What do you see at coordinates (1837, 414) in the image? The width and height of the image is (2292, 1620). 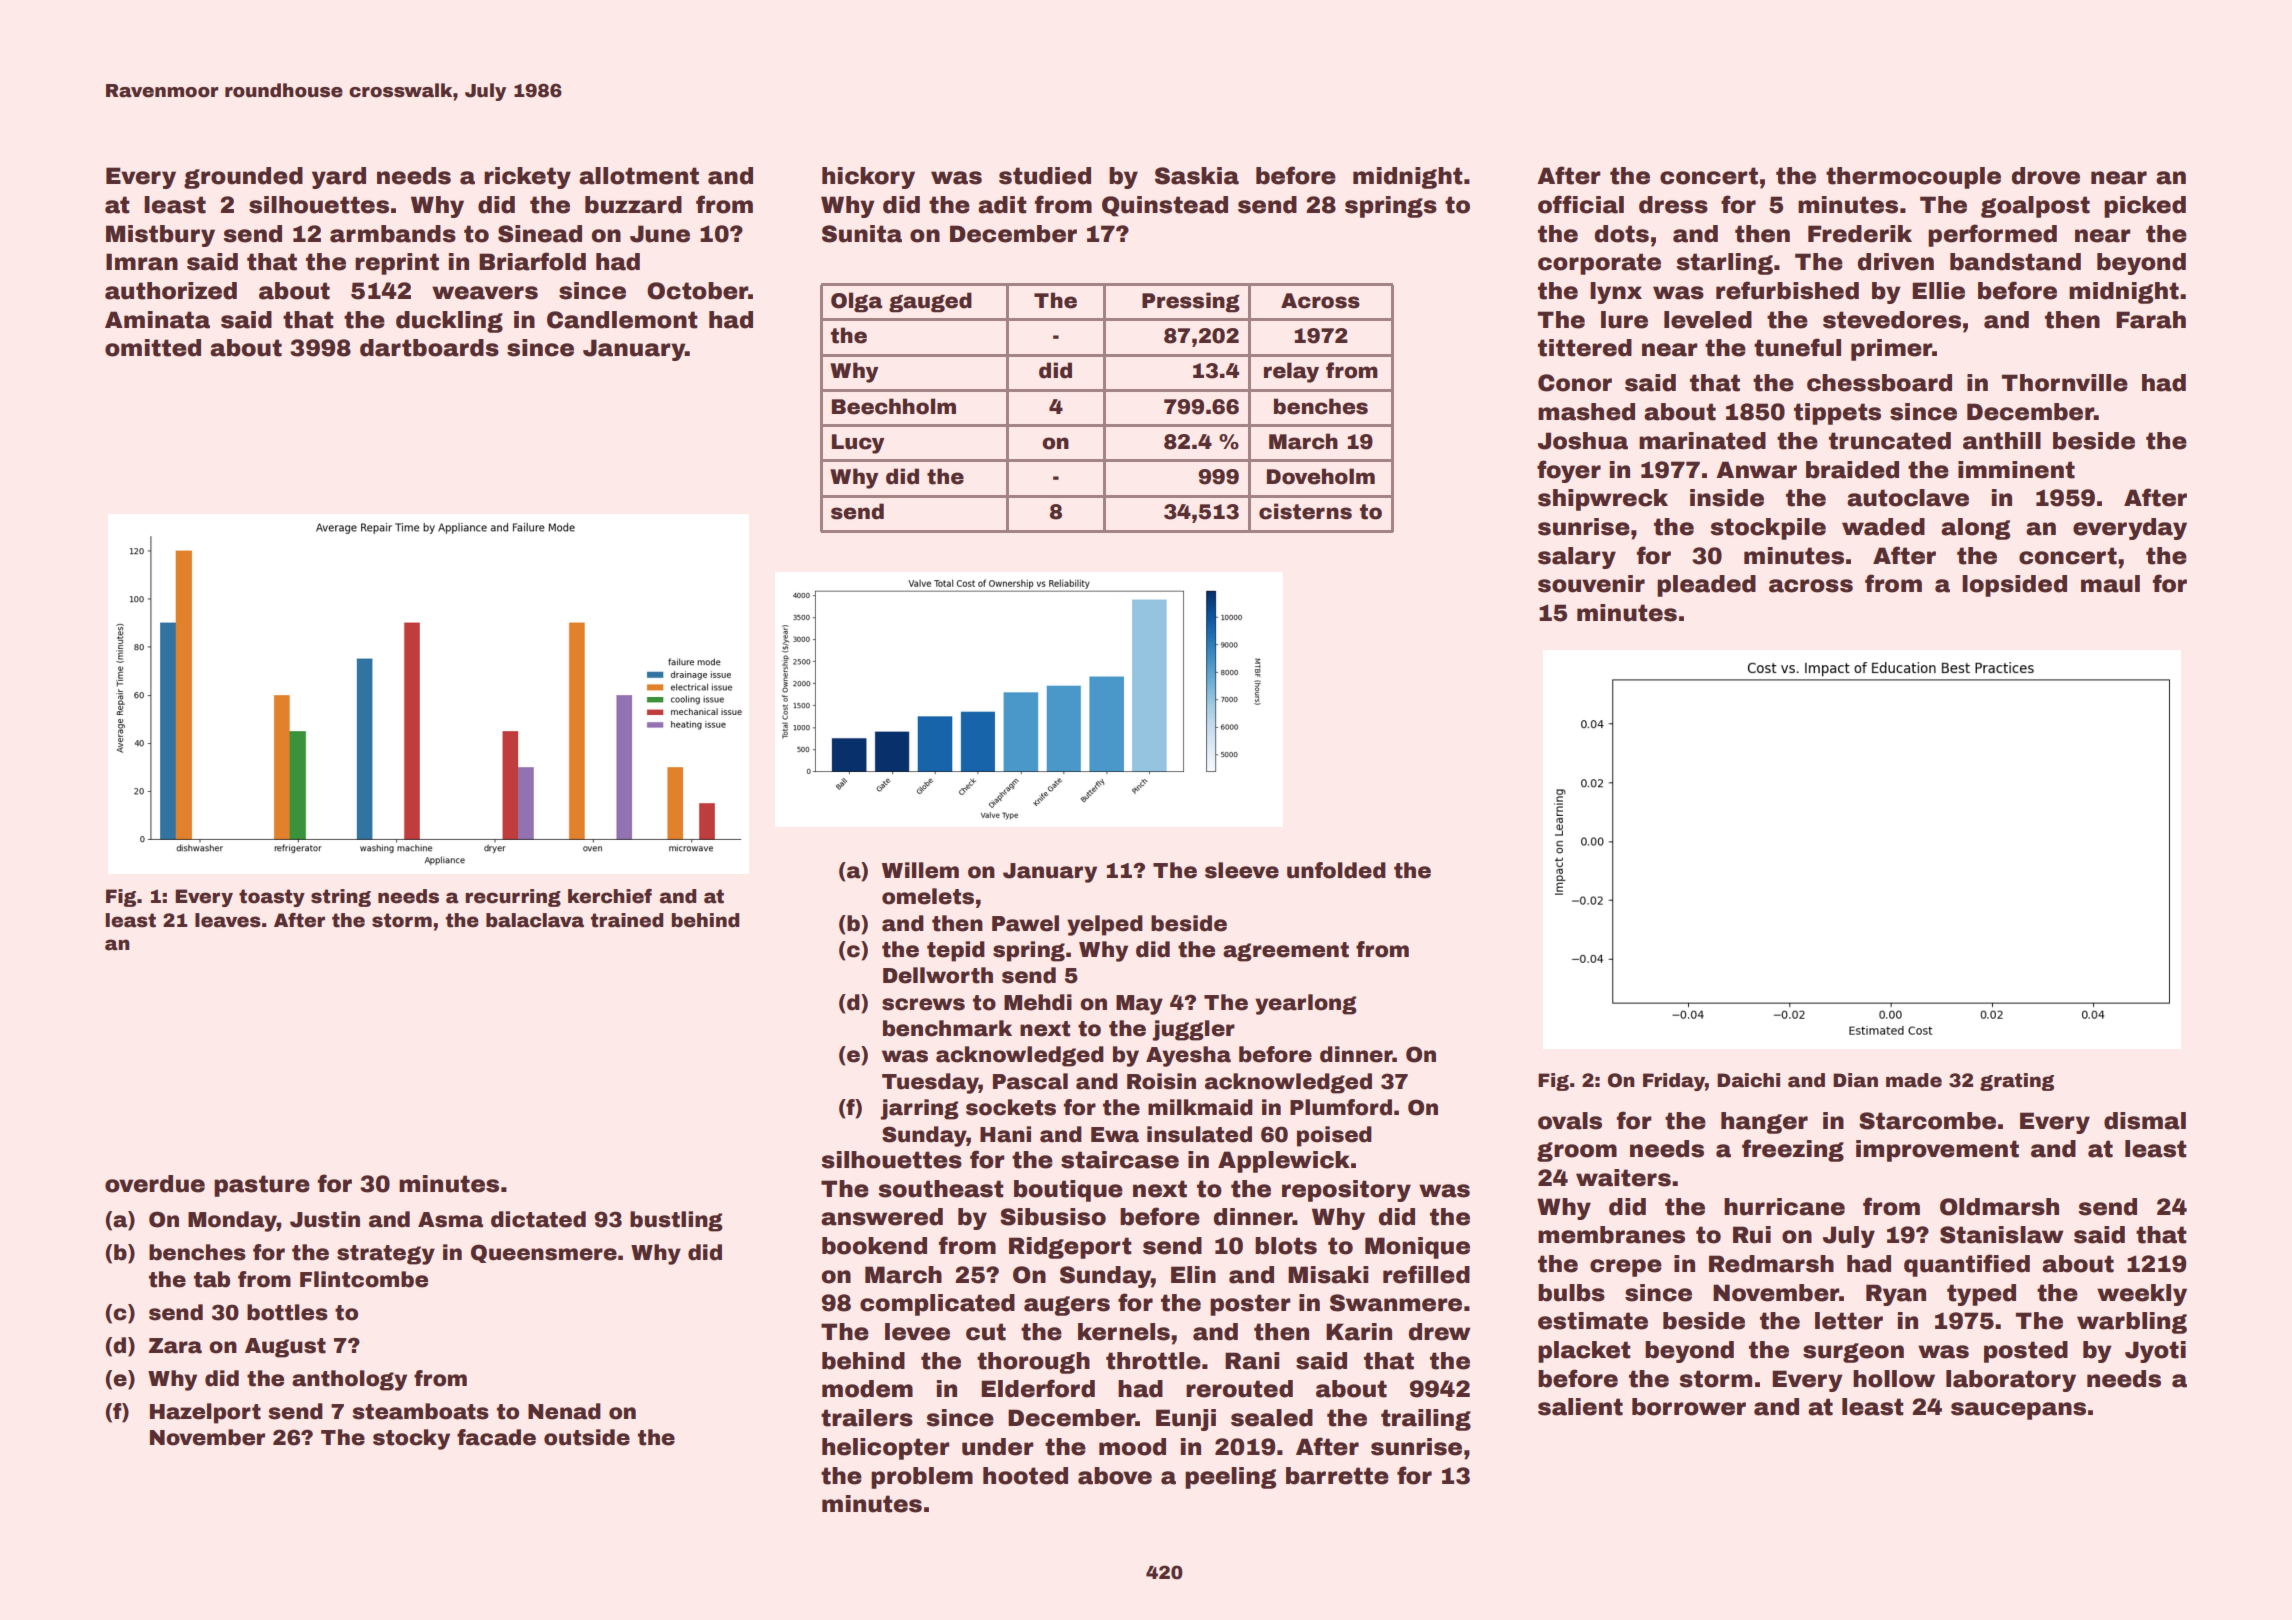 I see `tippets` at bounding box center [1837, 414].
